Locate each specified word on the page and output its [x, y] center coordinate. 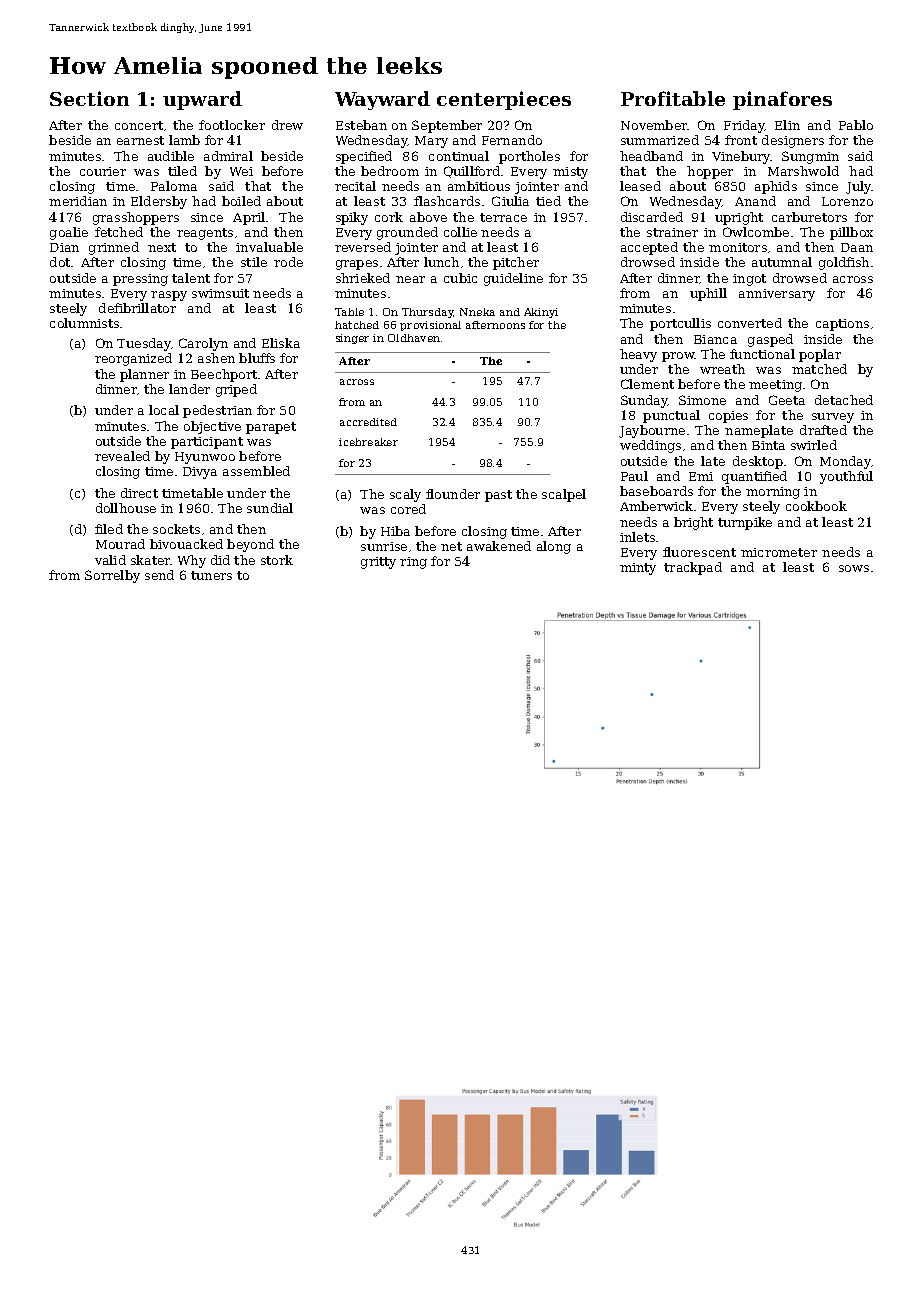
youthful [846, 477]
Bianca [715, 339]
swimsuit [220, 293]
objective [212, 427]
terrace [503, 217]
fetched [119, 232]
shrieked [363, 278]
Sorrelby [112, 576]
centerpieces [504, 100]
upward [202, 100]
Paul [634, 476]
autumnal [782, 262]
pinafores [782, 100]
